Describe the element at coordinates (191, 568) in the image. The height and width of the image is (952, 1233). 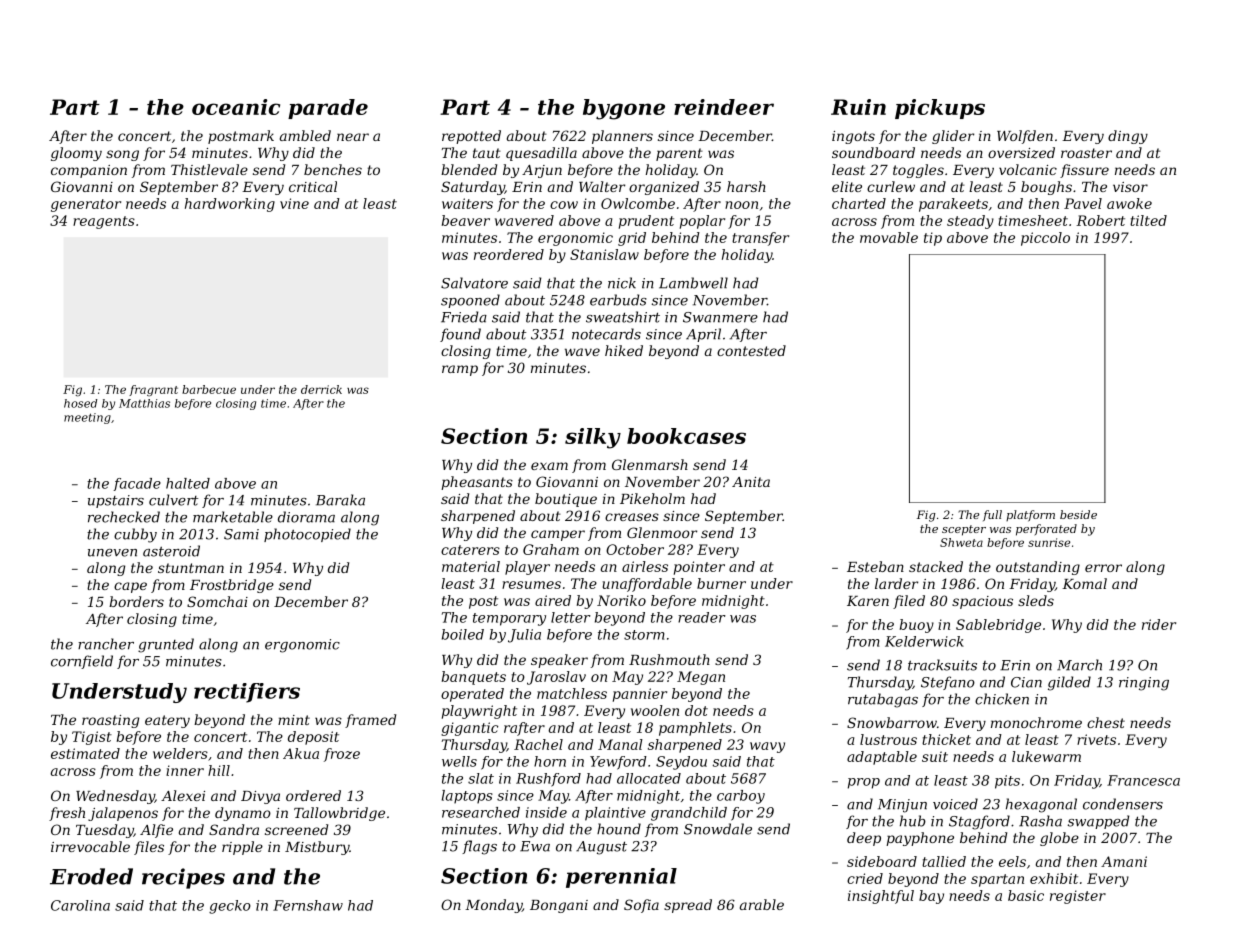
I see `stuntman` at that location.
